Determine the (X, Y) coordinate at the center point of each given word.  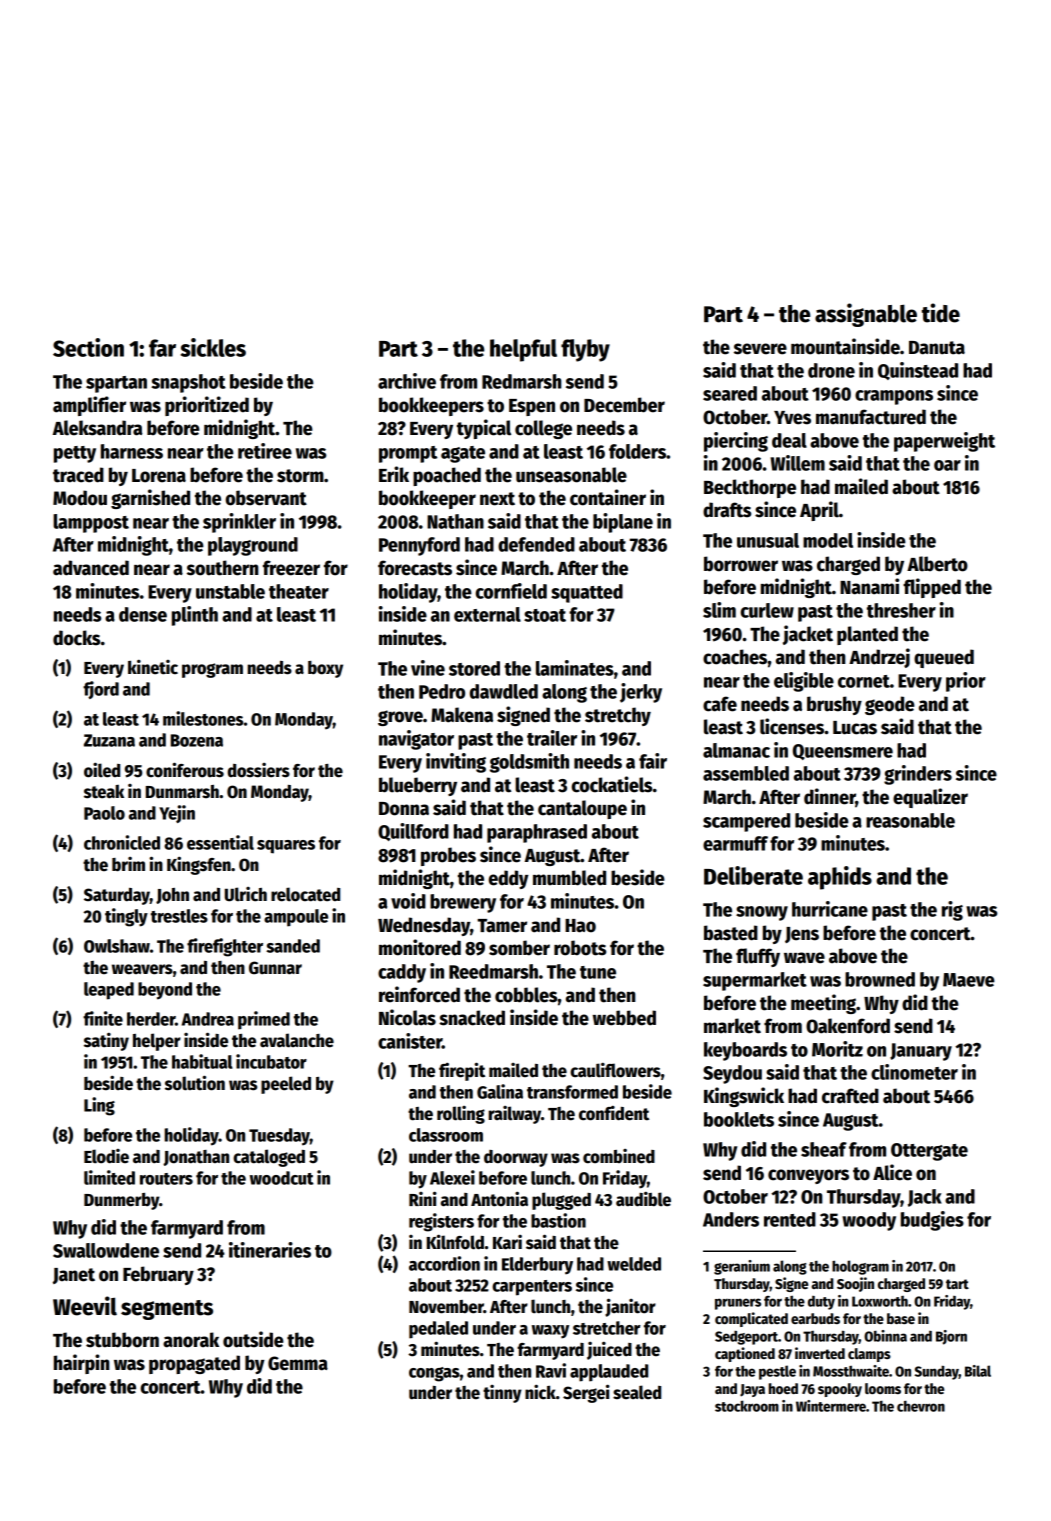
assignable (866, 315)
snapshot (188, 383)
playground (253, 546)
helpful (523, 350)
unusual (768, 540)
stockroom (747, 1406)
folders (637, 451)
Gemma (298, 1363)
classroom (446, 1135)
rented (790, 1219)
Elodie (106, 1156)
